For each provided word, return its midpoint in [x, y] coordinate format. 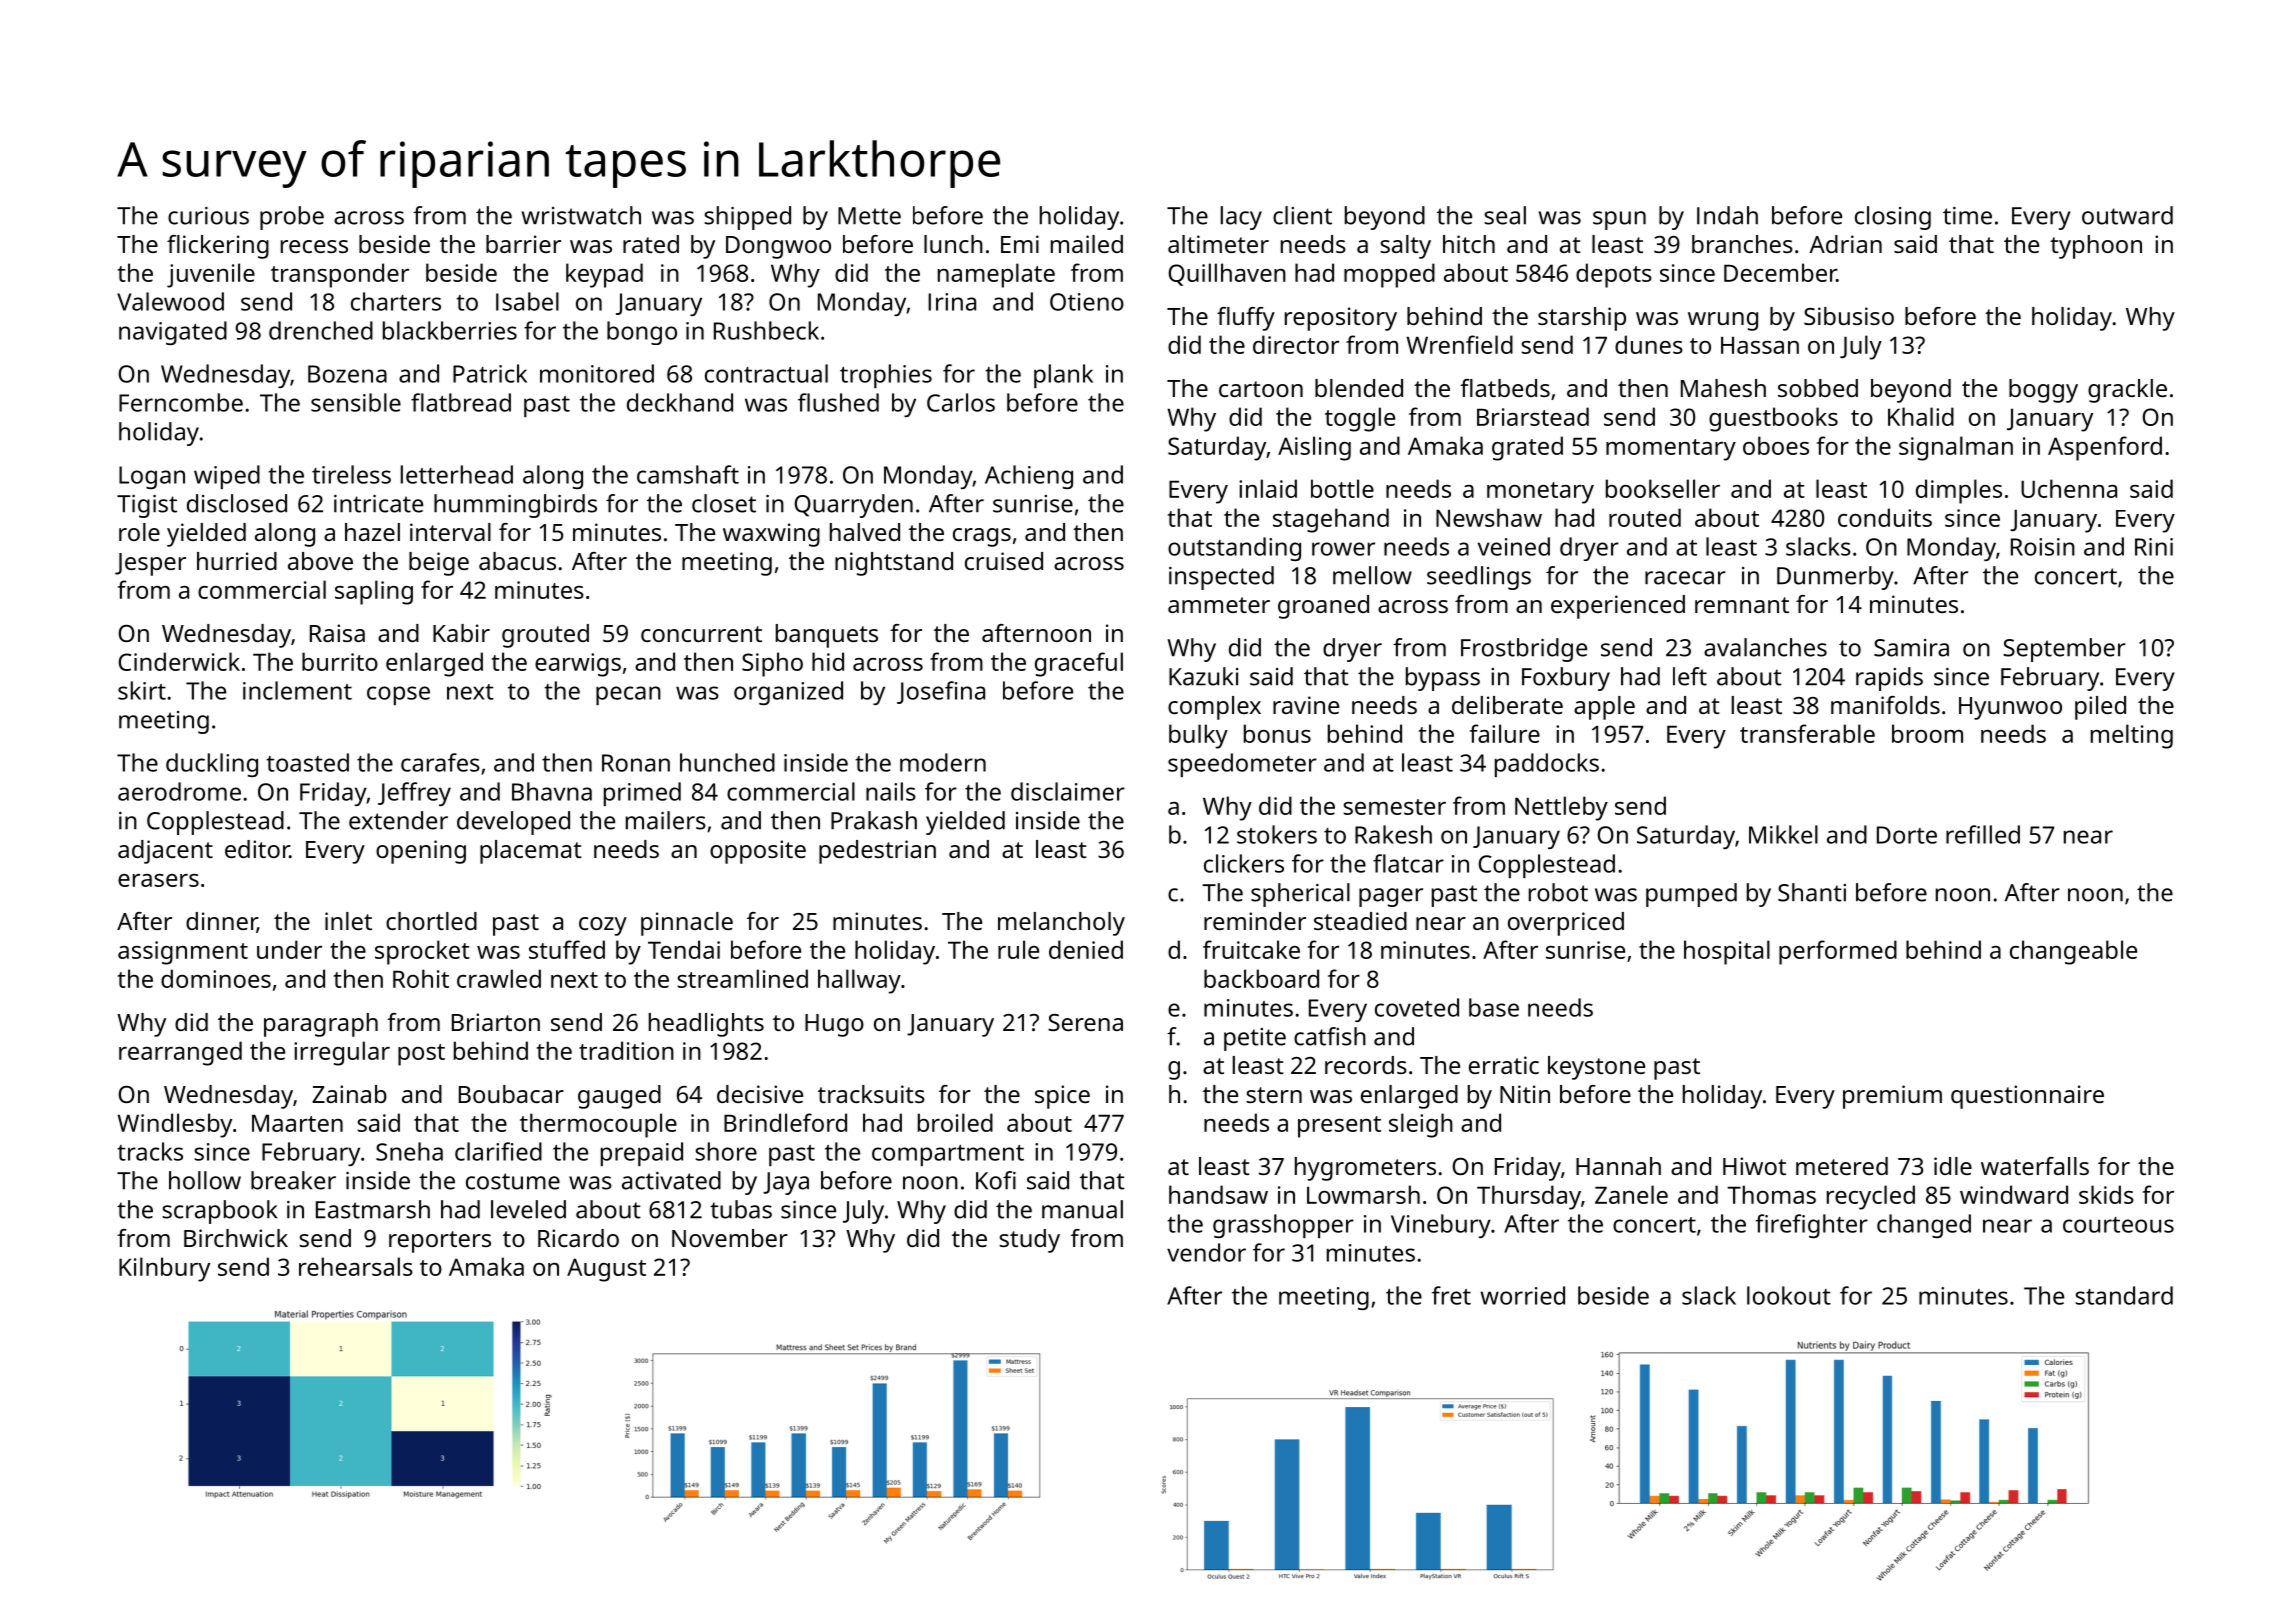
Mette [869, 216]
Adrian [1845, 244]
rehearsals [356, 1266]
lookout [1789, 1295]
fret [1451, 1295]
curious [208, 216]
